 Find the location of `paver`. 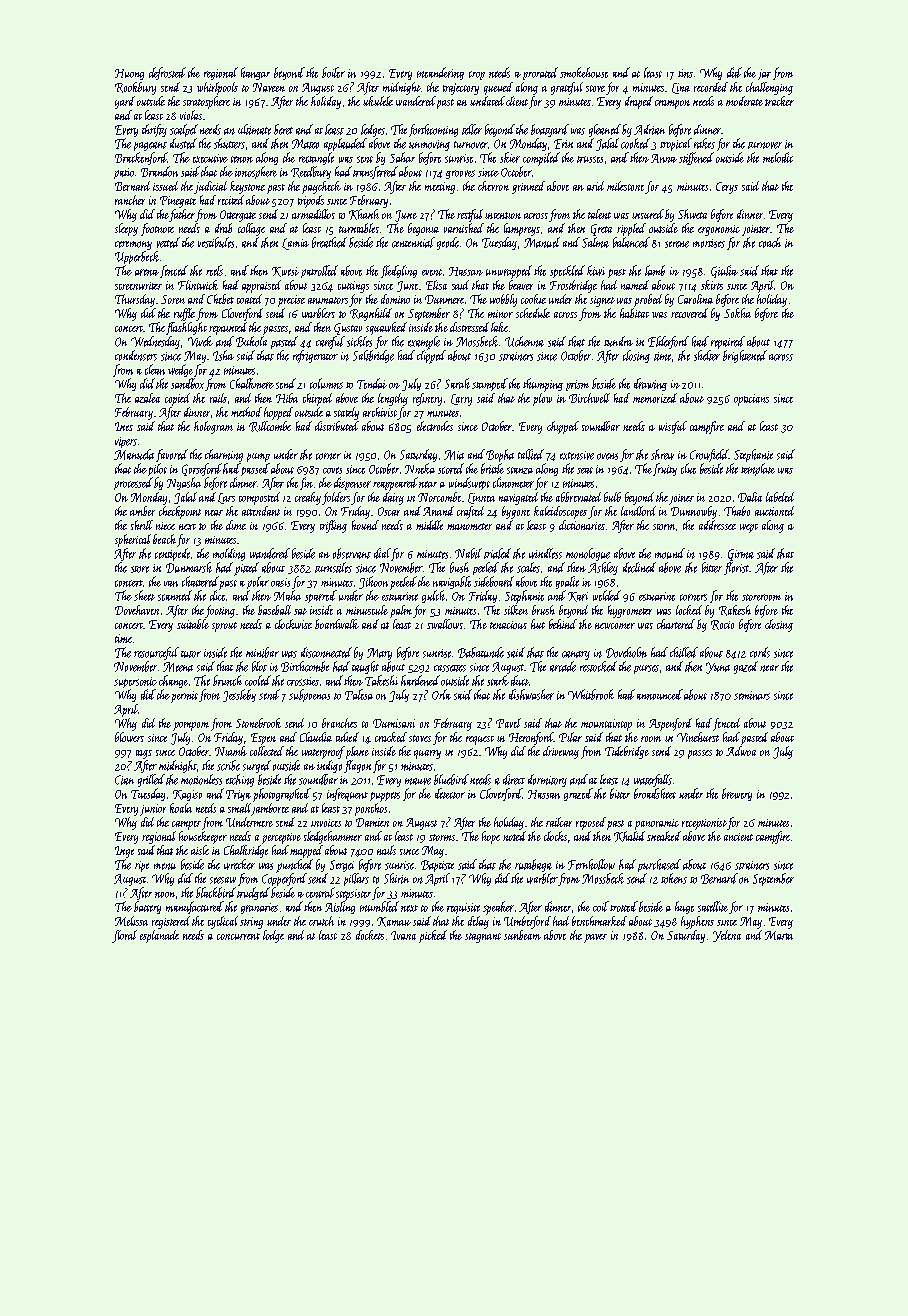

paver is located at coordinates (595, 938).
